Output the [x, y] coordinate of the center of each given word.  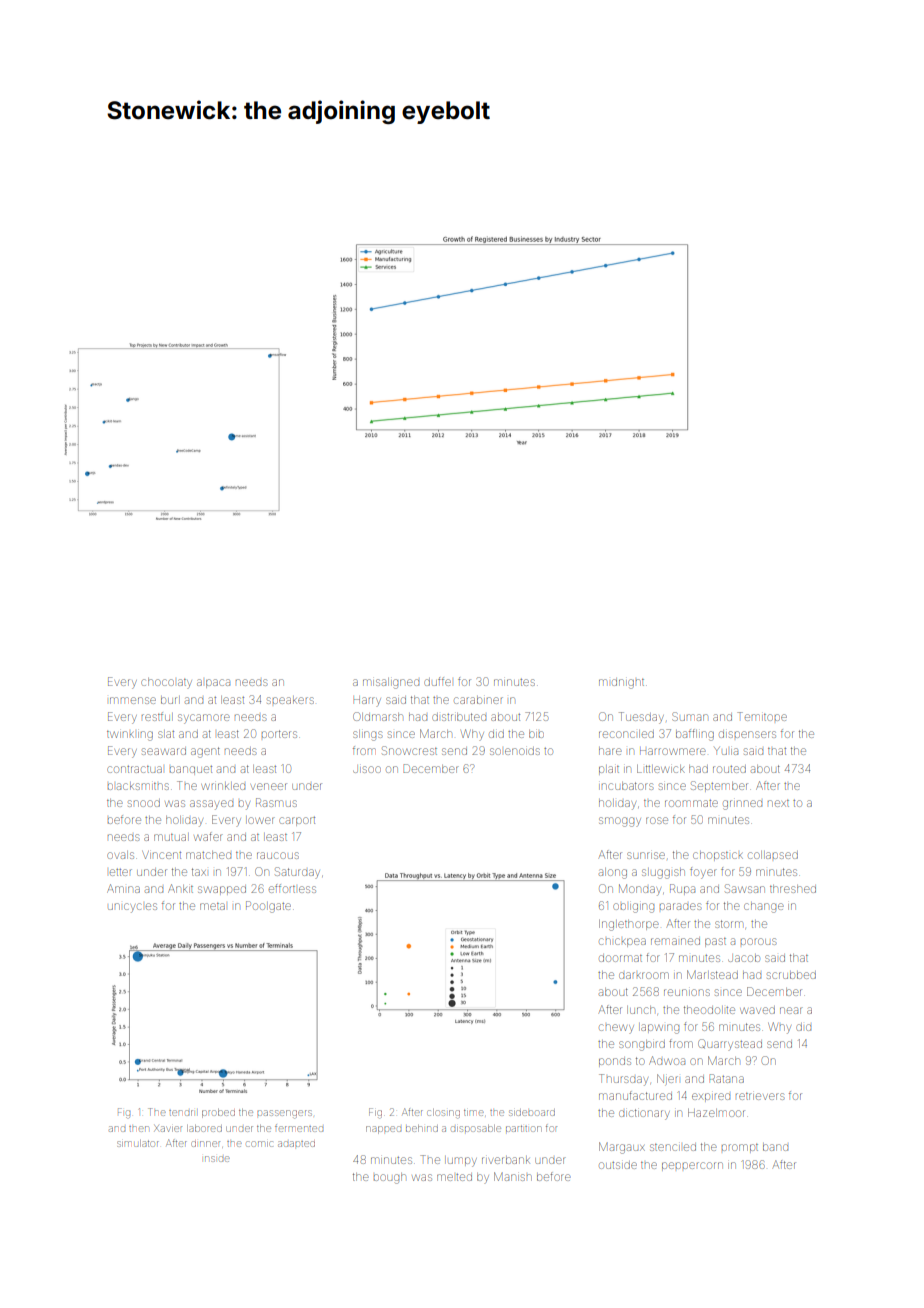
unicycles [132, 908]
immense [133, 700]
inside [217, 1159]
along [613, 873]
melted [454, 1177]
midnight [621, 684]
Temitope [762, 716]
